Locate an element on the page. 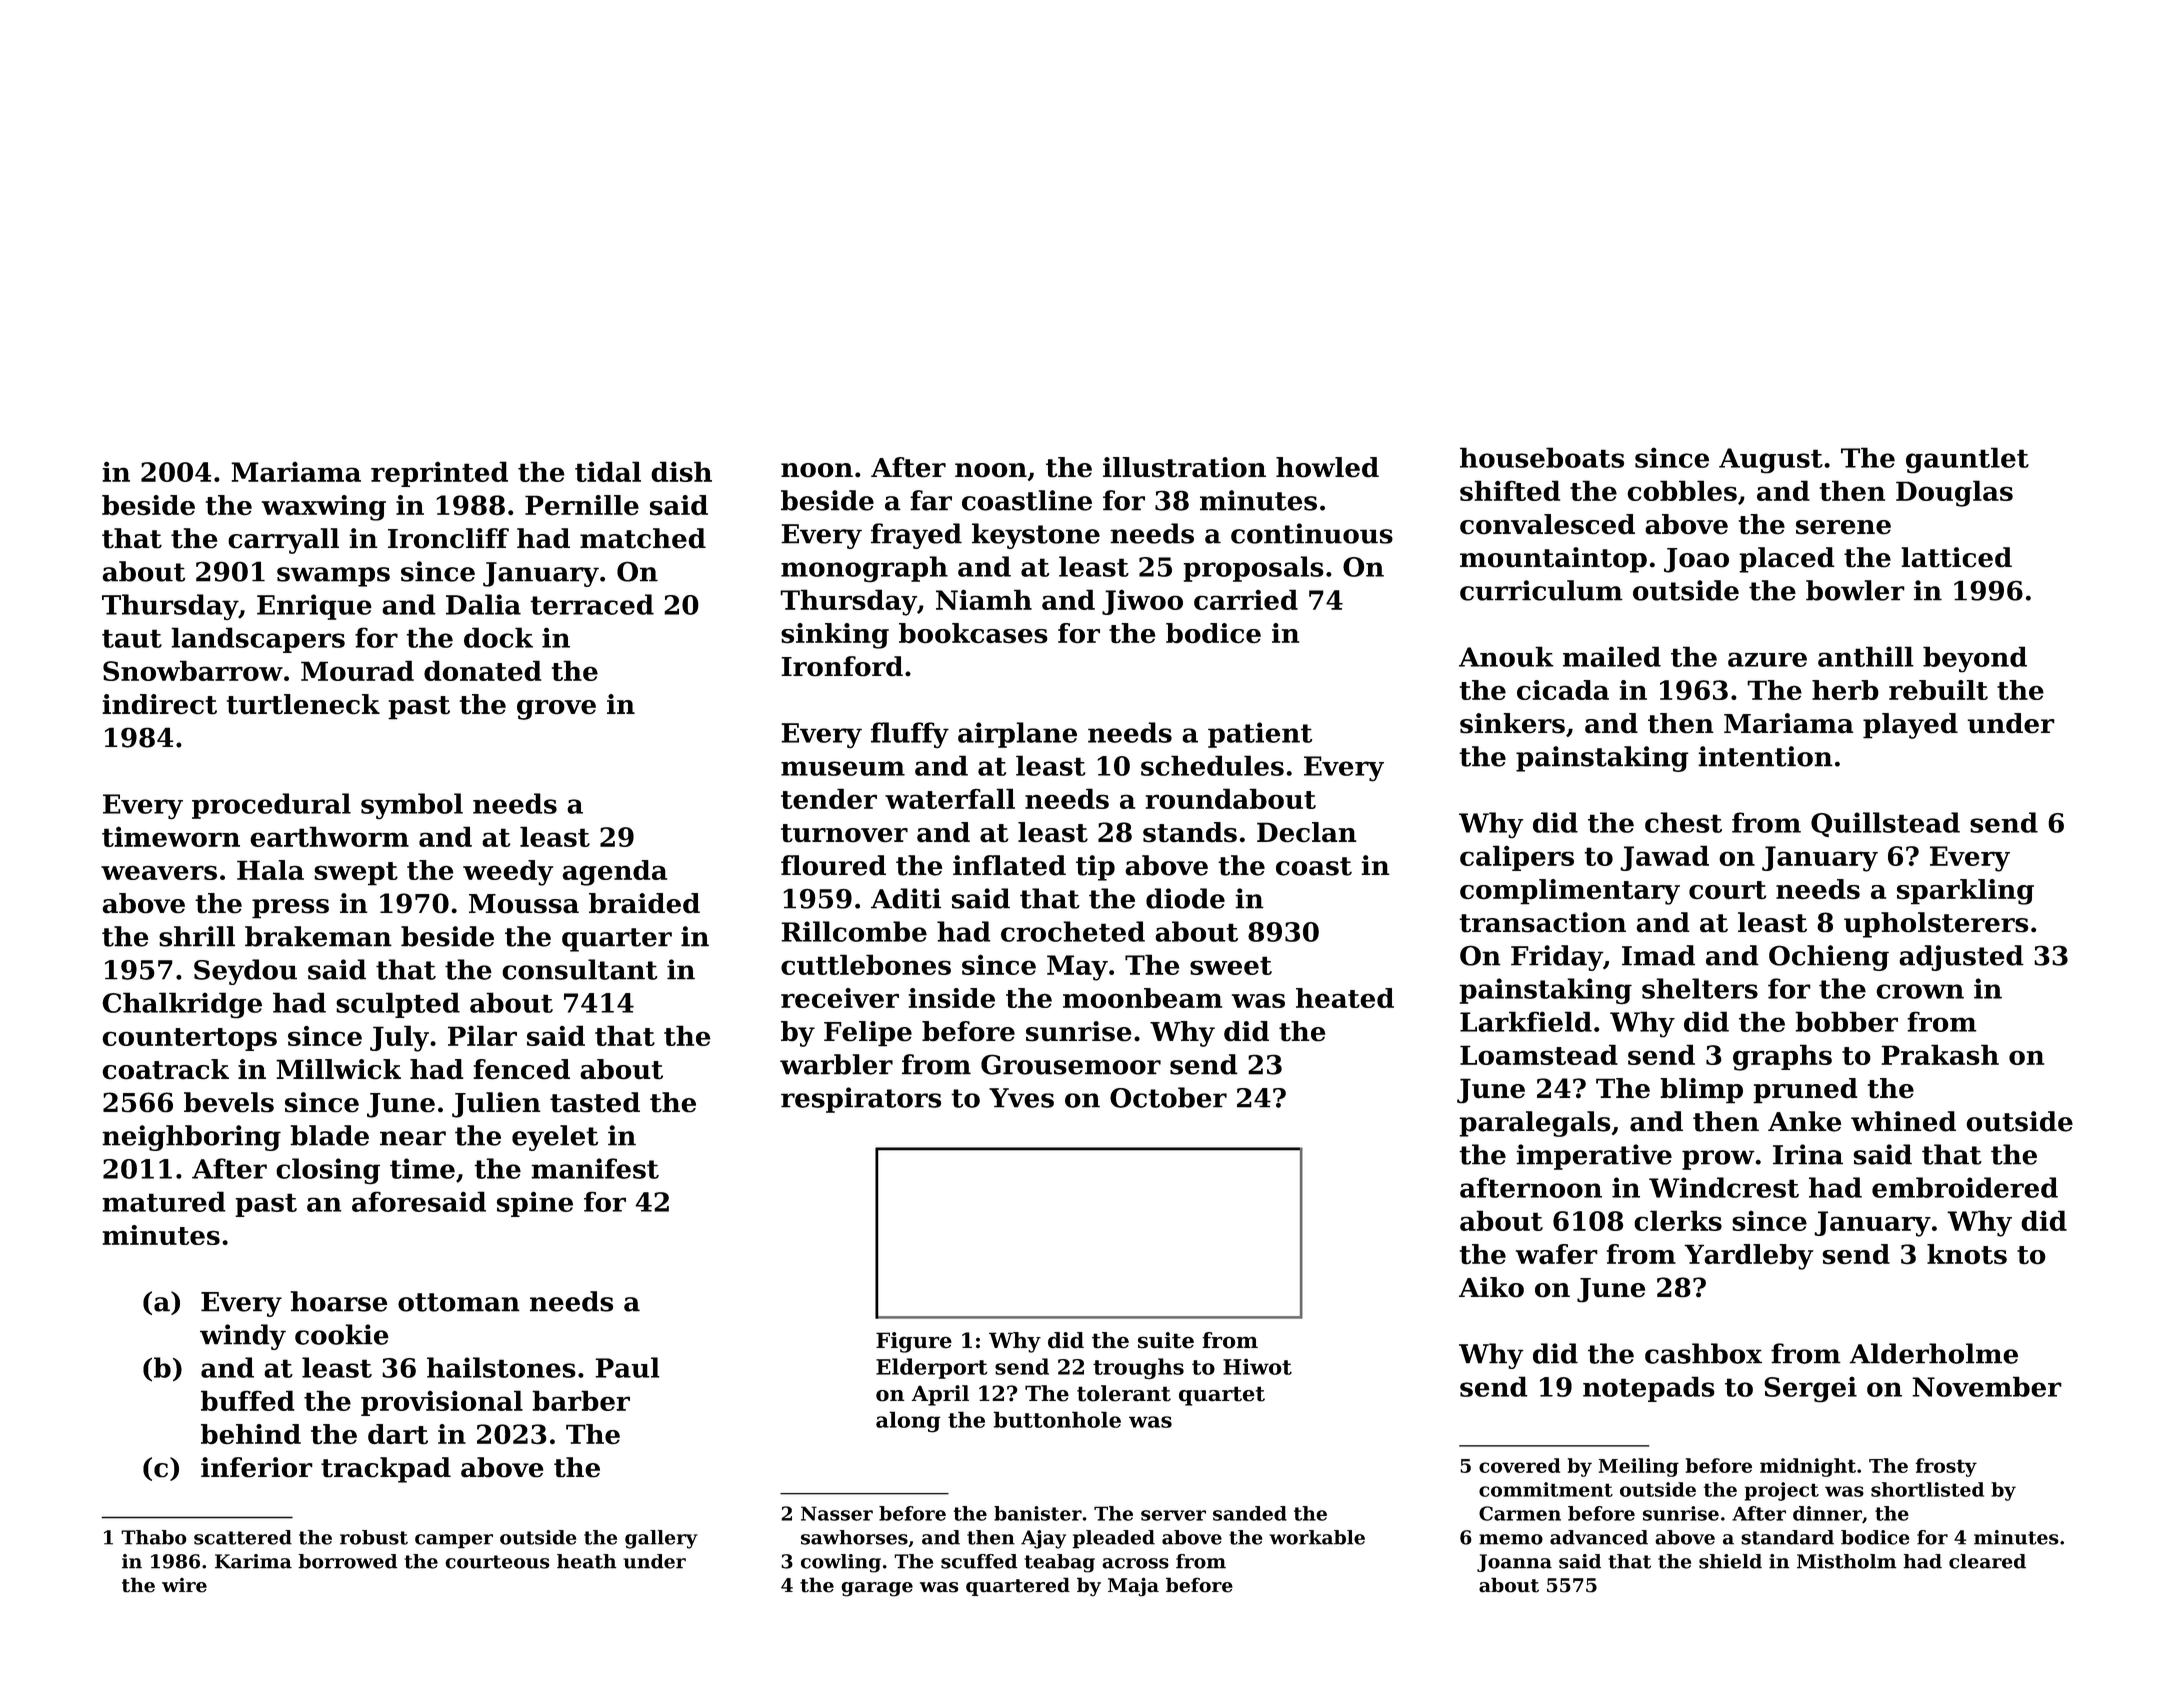 The image size is (2178, 1683). sawhorses is located at coordinates (854, 1537).
